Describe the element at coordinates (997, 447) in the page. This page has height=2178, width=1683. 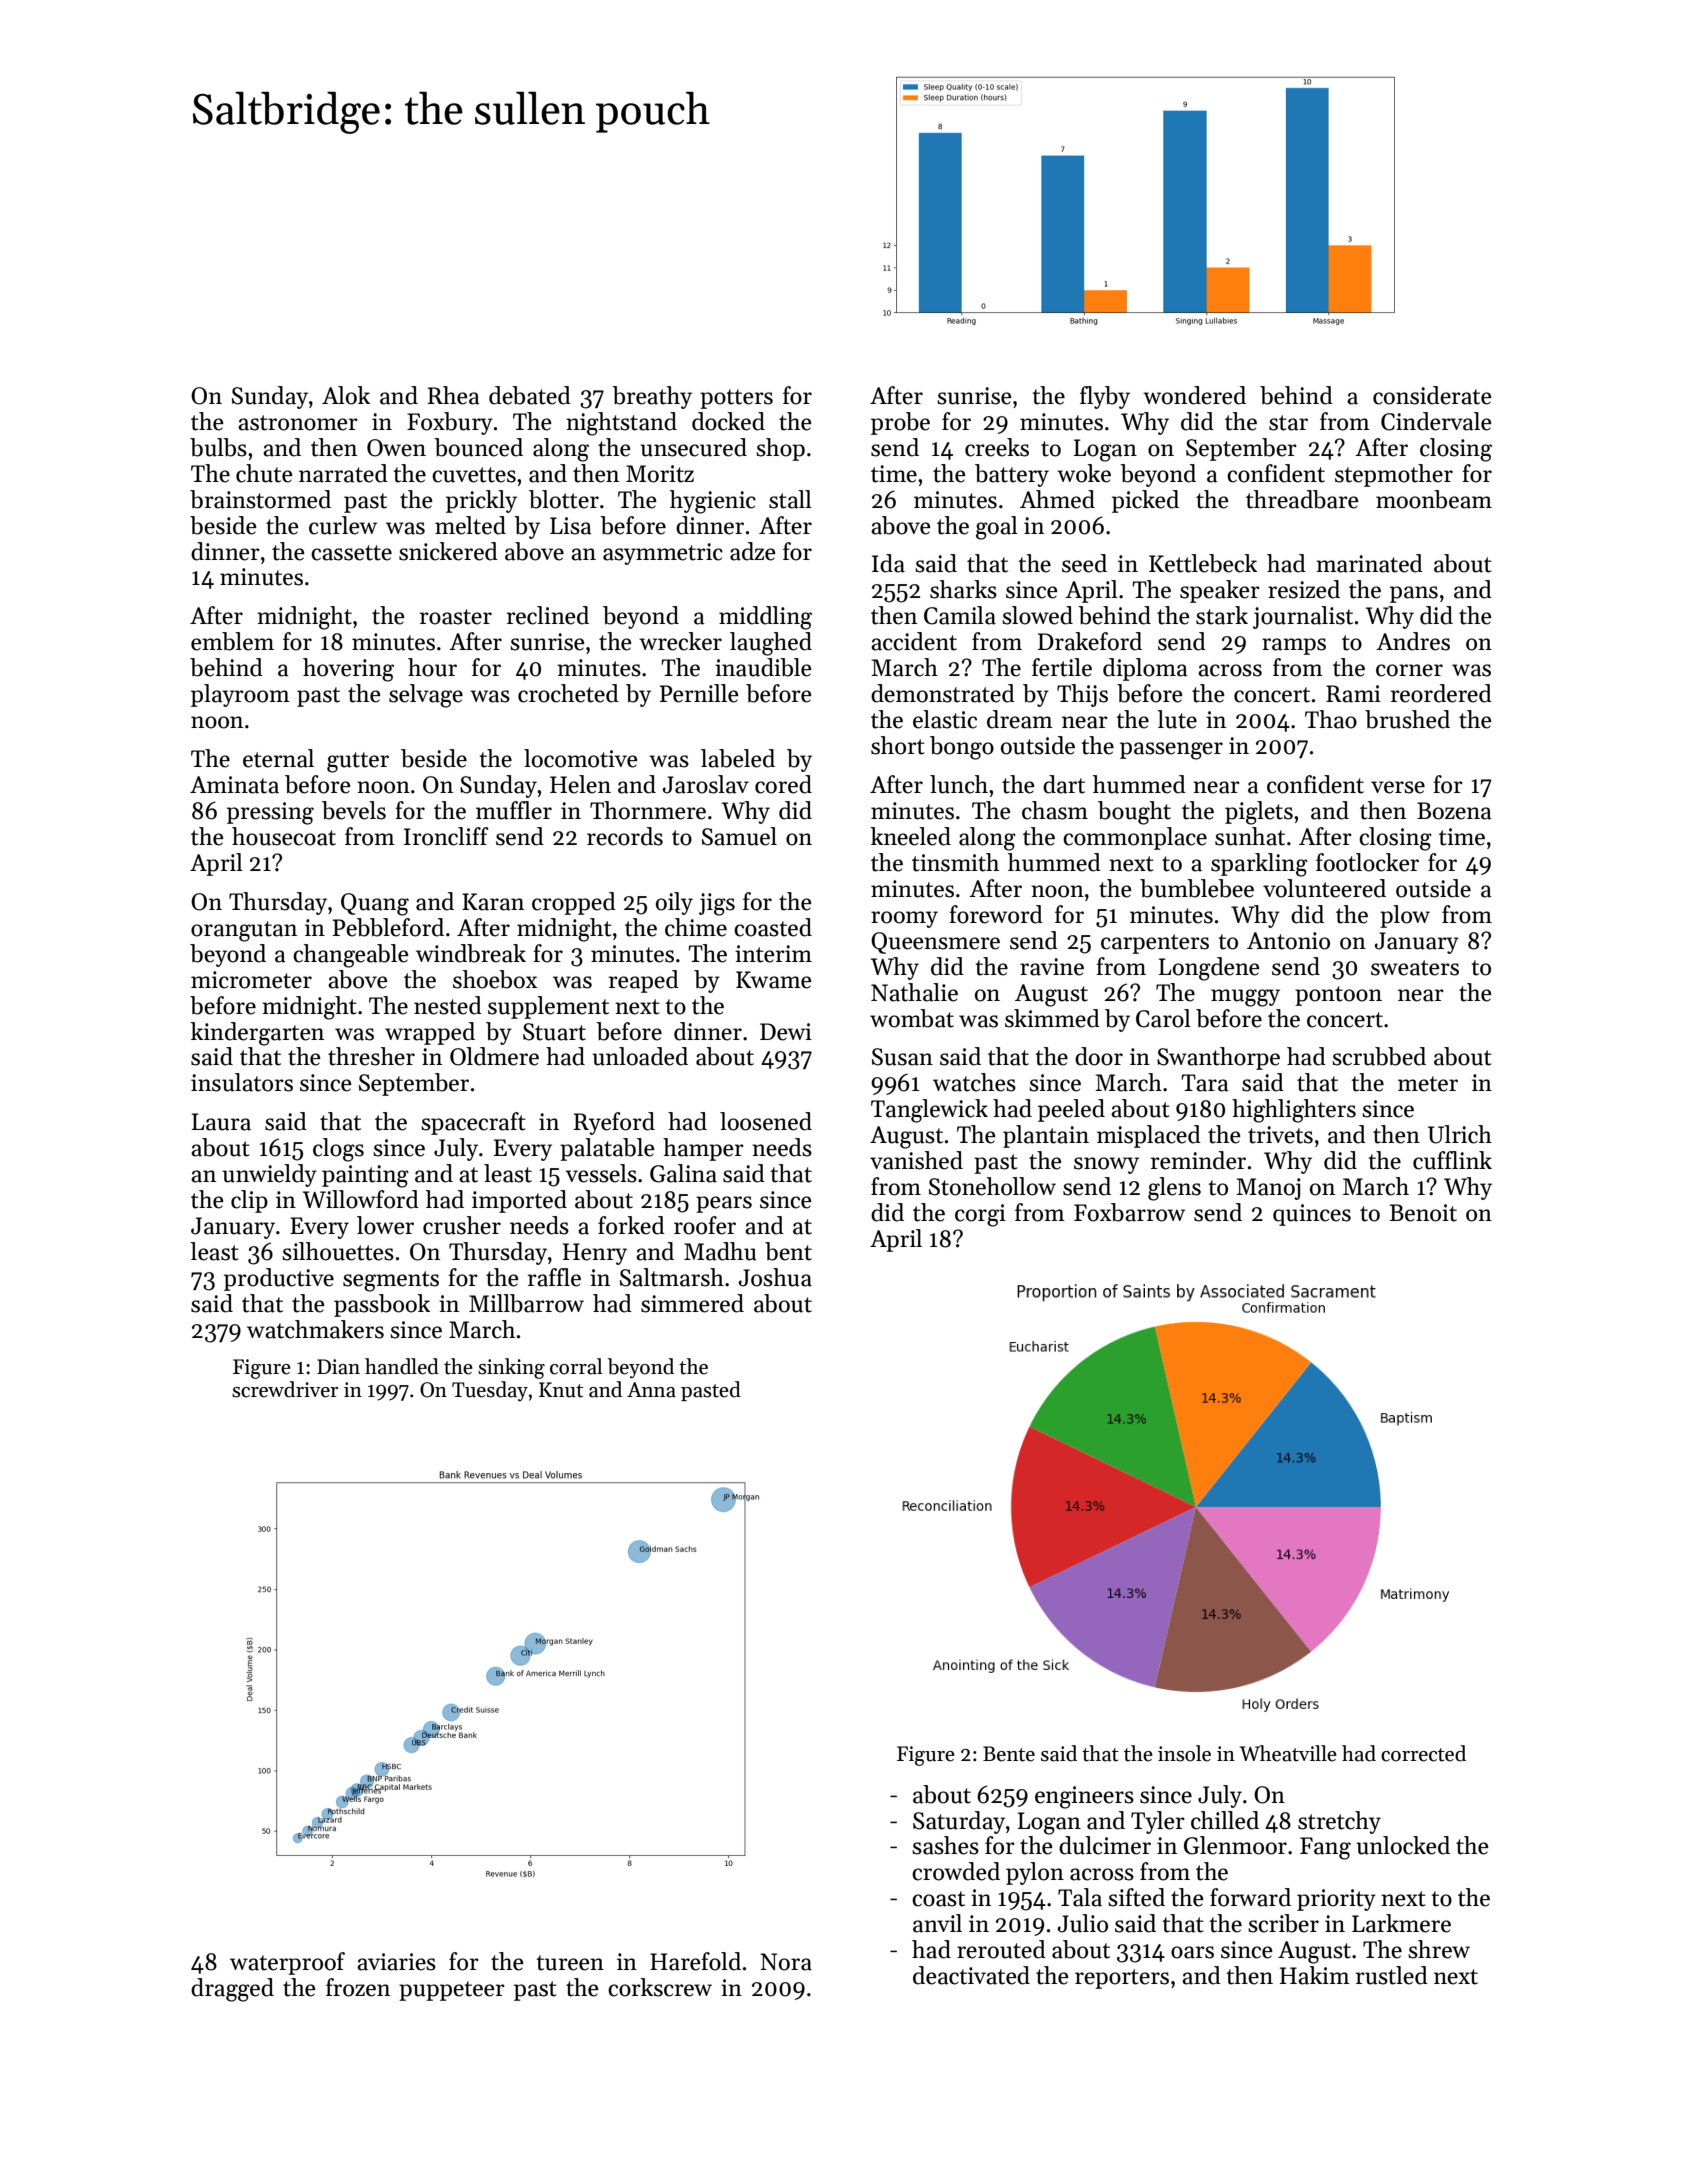
I see `creeks` at that location.
